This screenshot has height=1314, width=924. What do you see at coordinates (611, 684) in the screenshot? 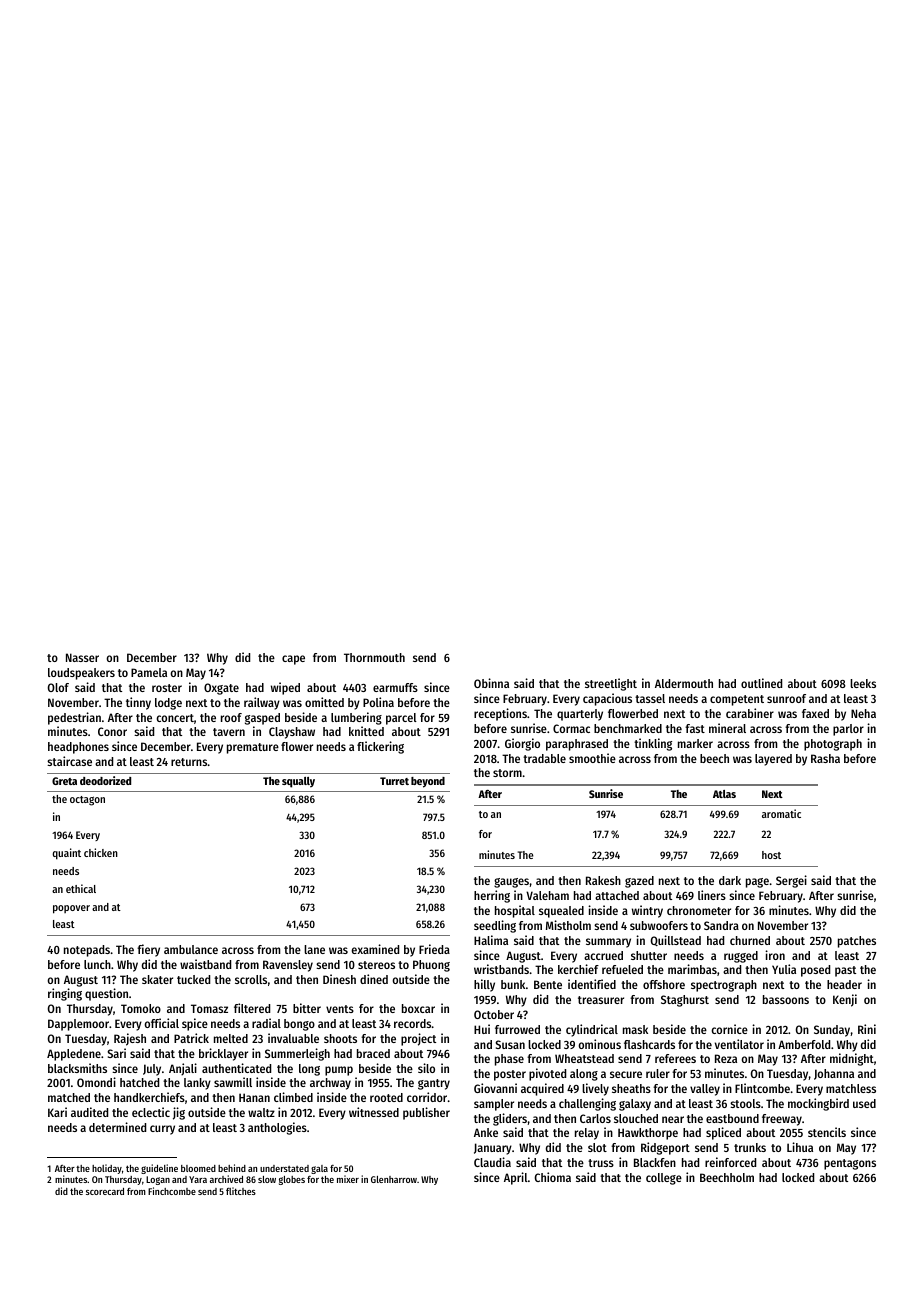
I see `streetlight` at bounding box center [611, 684].
